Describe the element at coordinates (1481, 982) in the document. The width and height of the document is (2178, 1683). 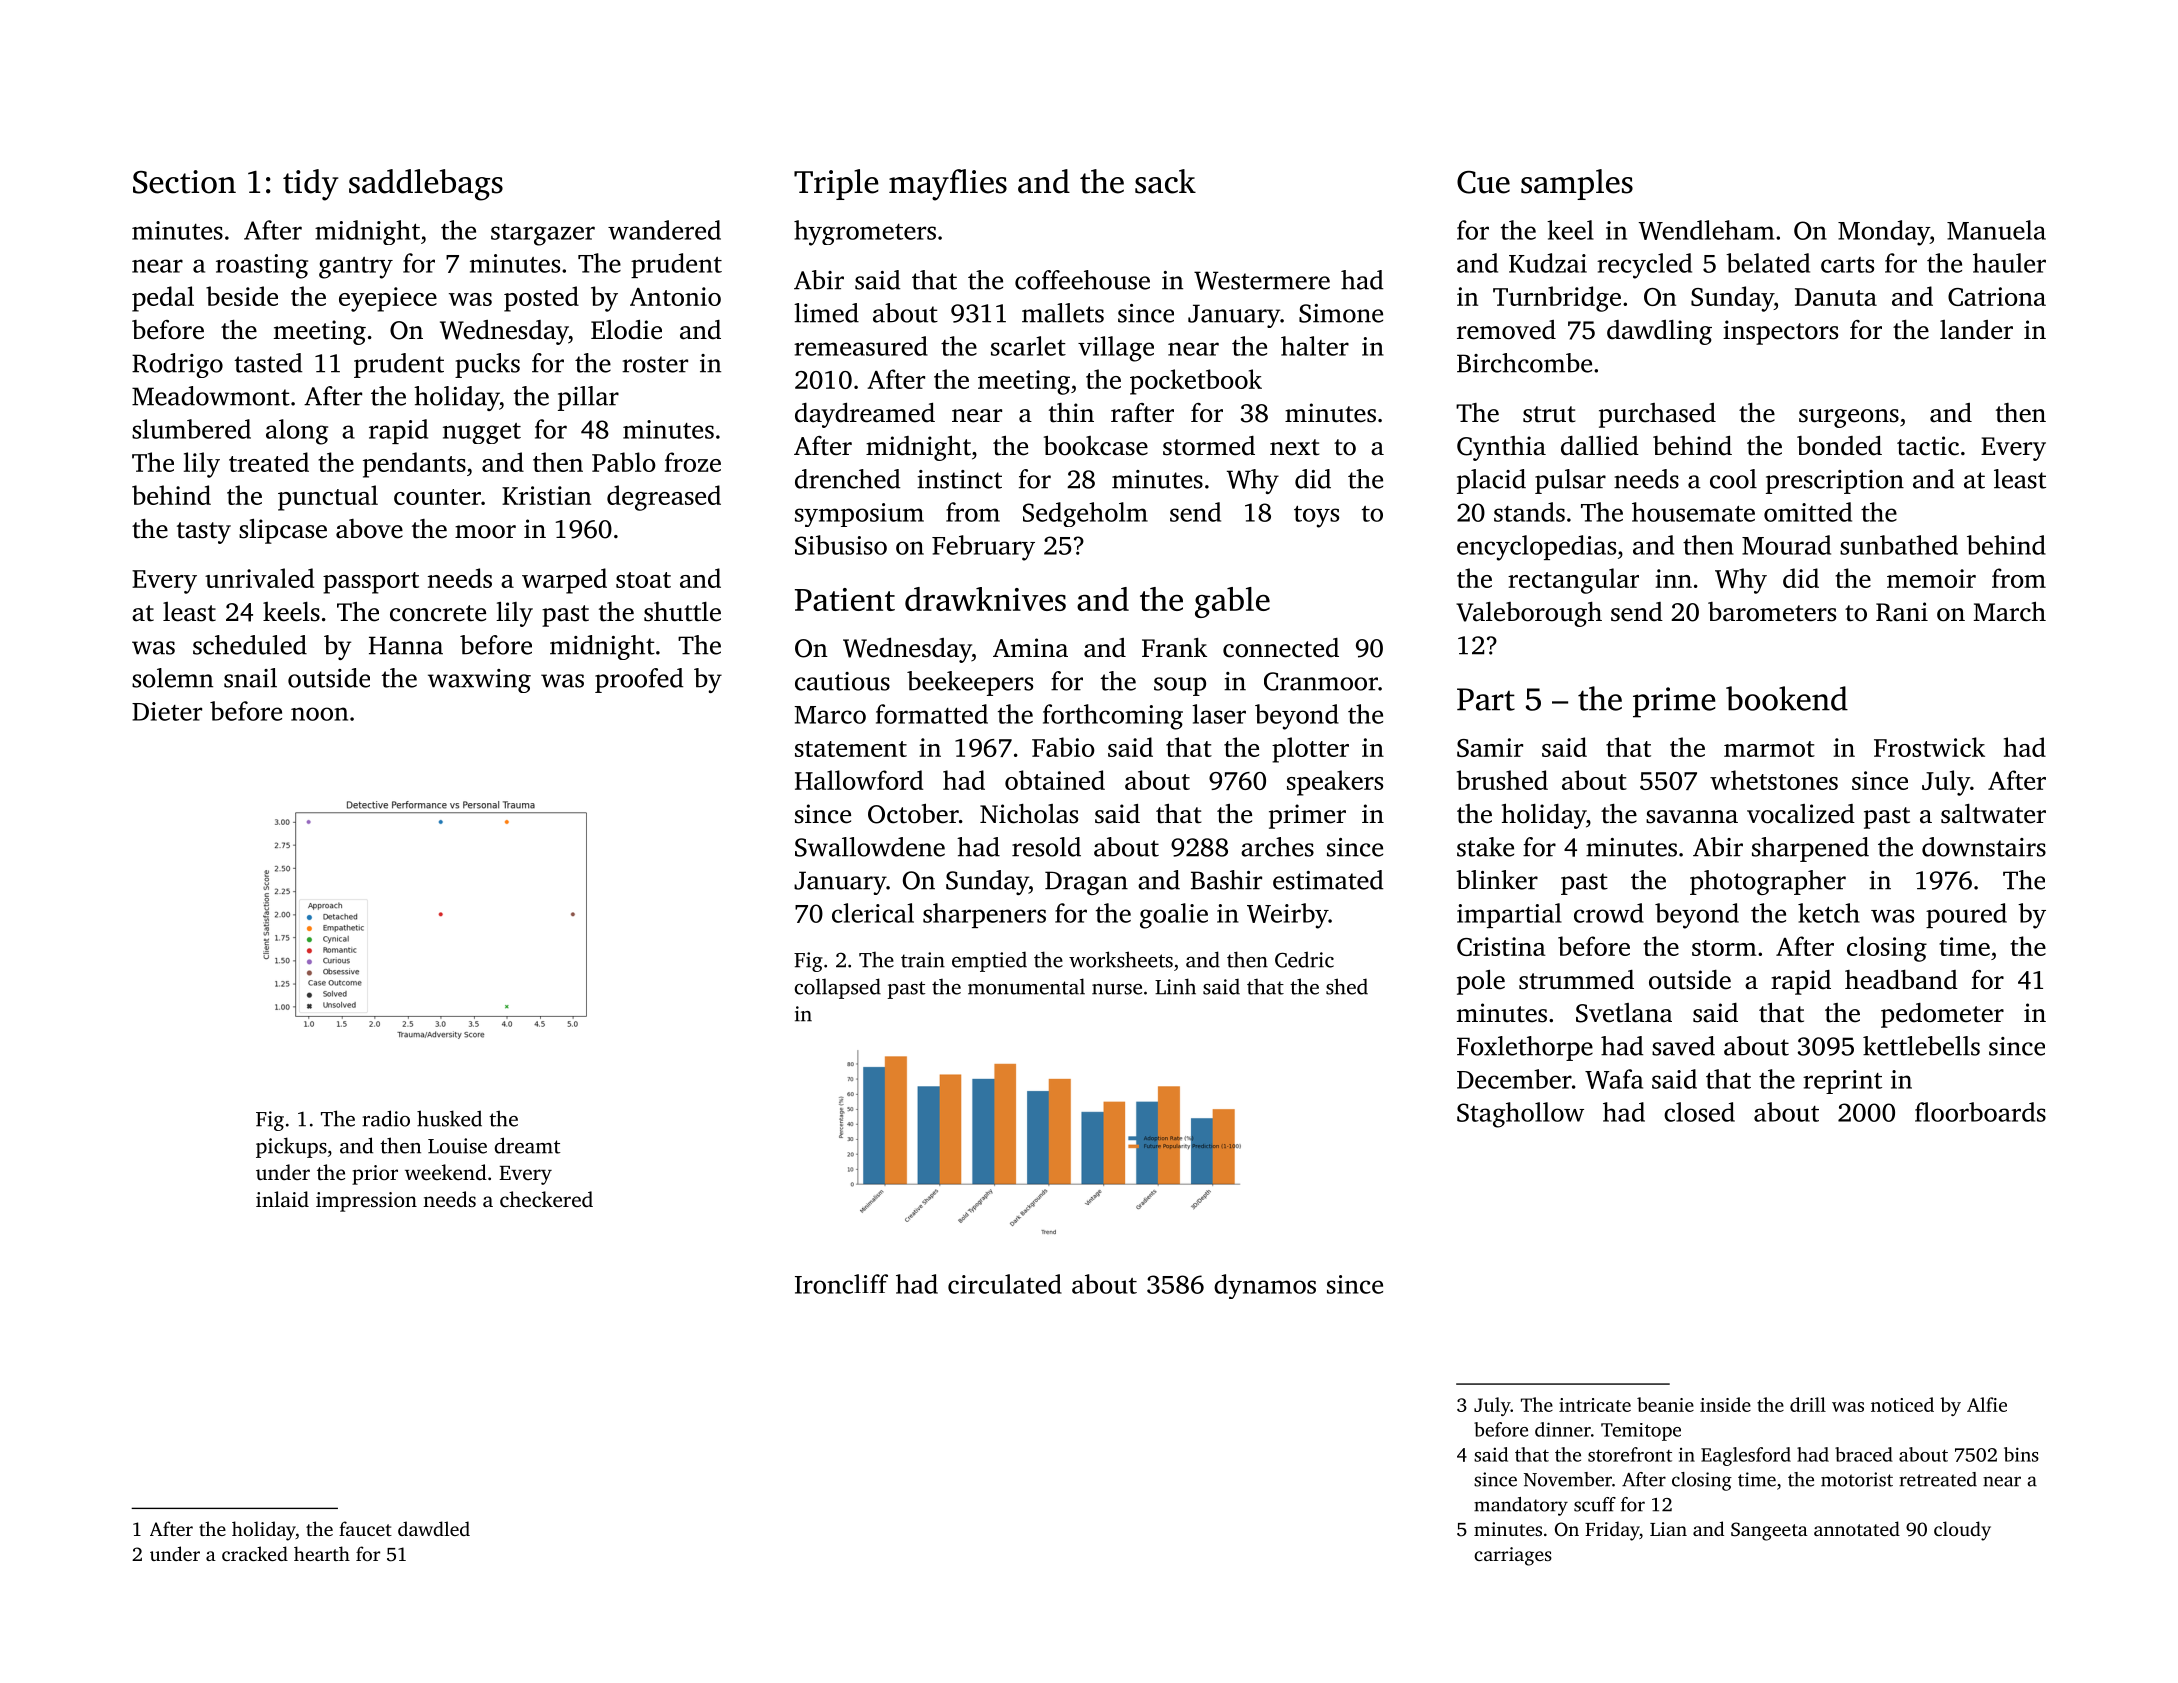
I see `pole` at that location.
